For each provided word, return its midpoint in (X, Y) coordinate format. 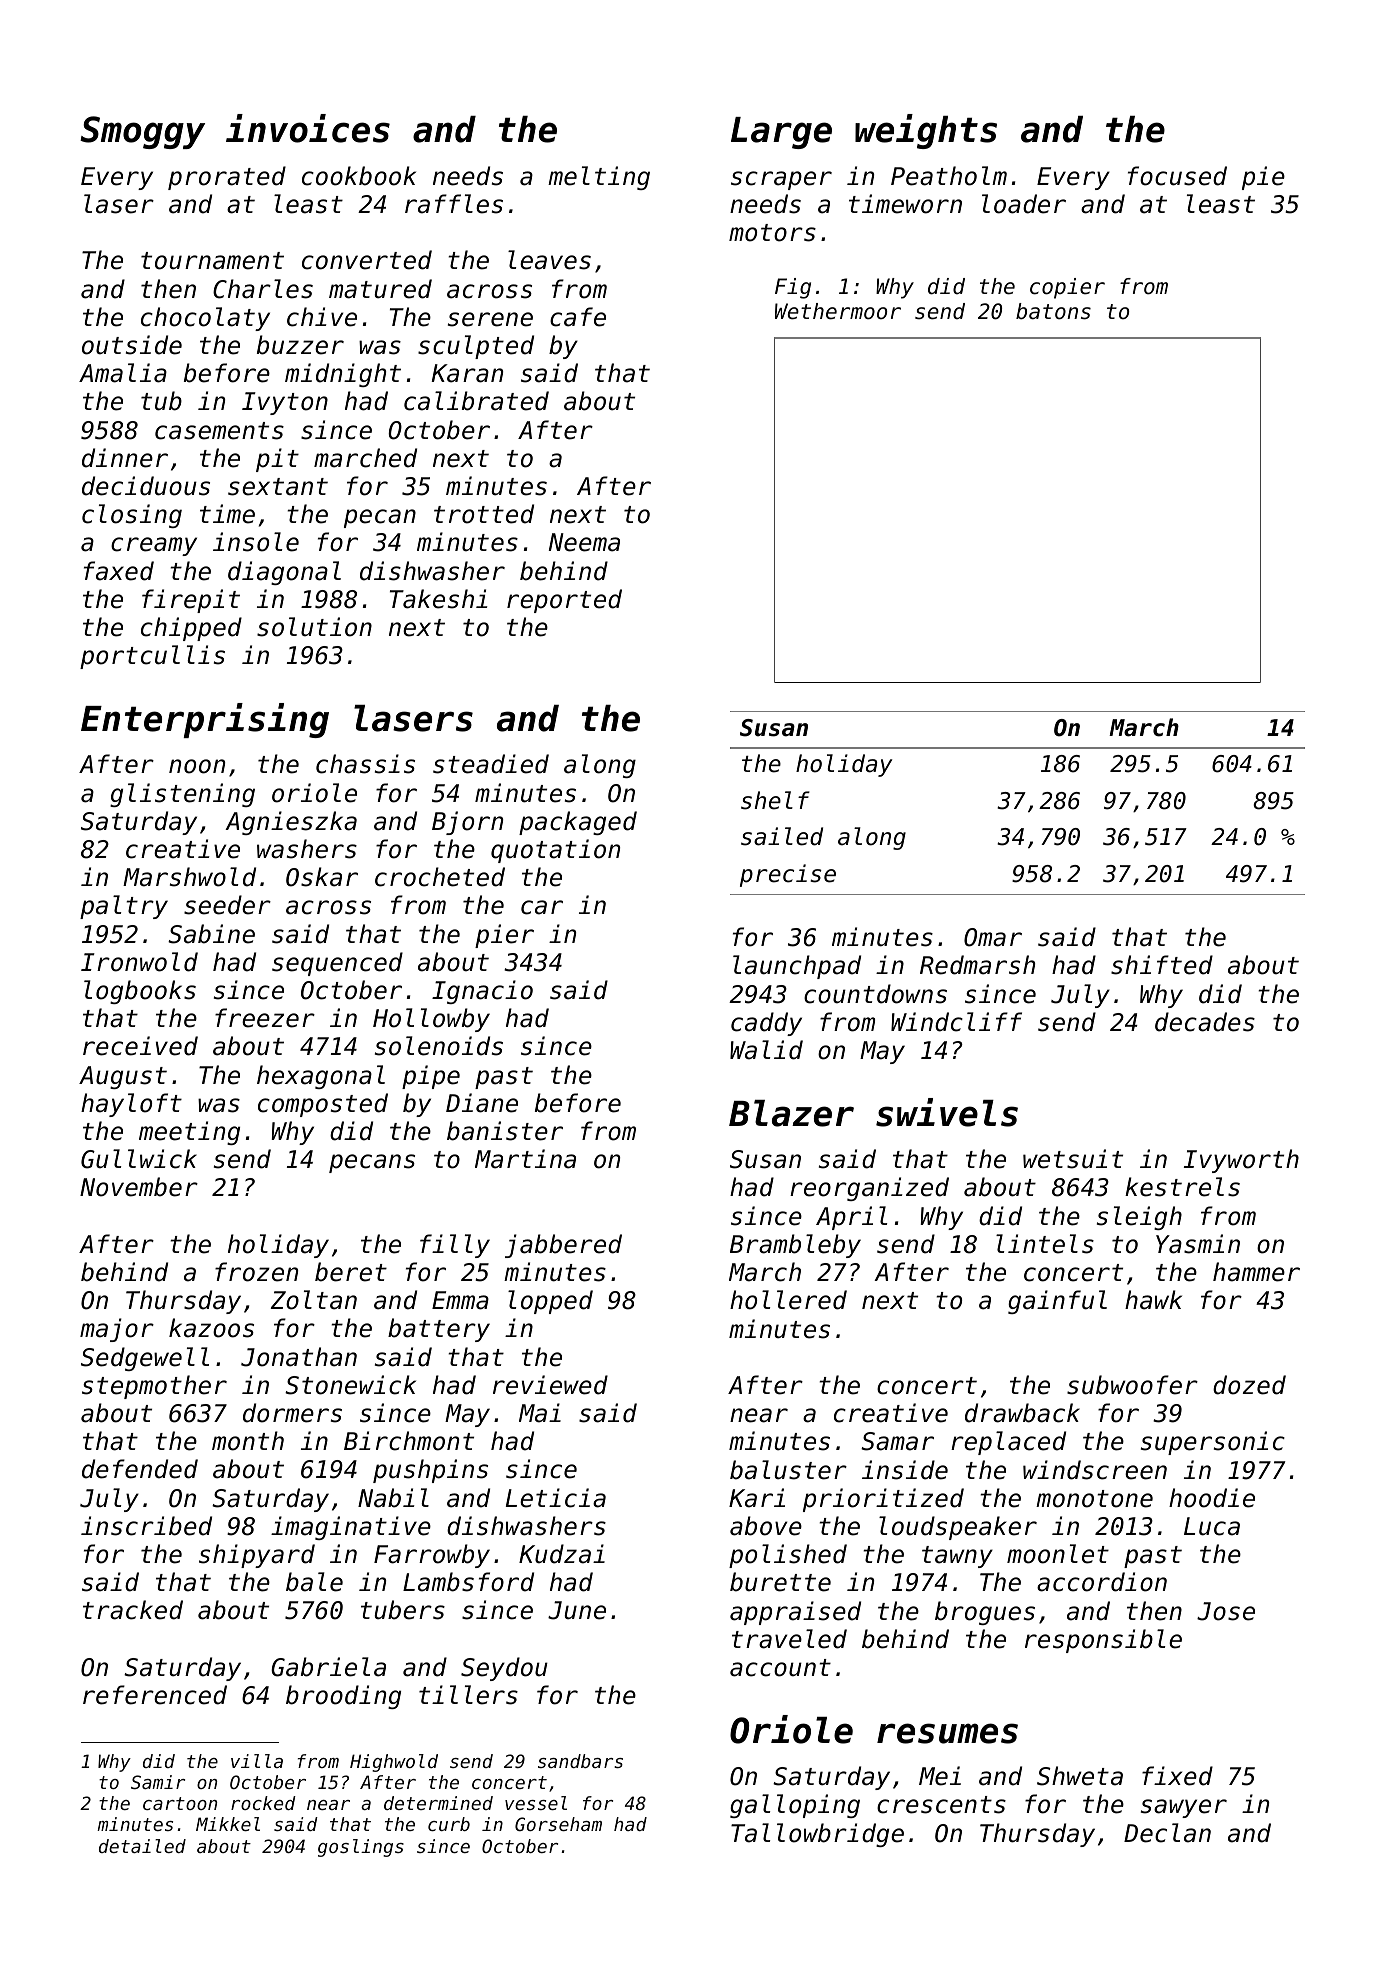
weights (926, 131)
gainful (1057, 1302)
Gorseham (558, 1824)
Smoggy (142, 132)
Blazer (791, 1113)
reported (564, 601)
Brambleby (795, 1246)
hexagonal (321, 1077)
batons (1053, 311)
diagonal (284, 573)
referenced (155, 1695)
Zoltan (314, 1300)
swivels (947, 1112)
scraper (781, 180)
